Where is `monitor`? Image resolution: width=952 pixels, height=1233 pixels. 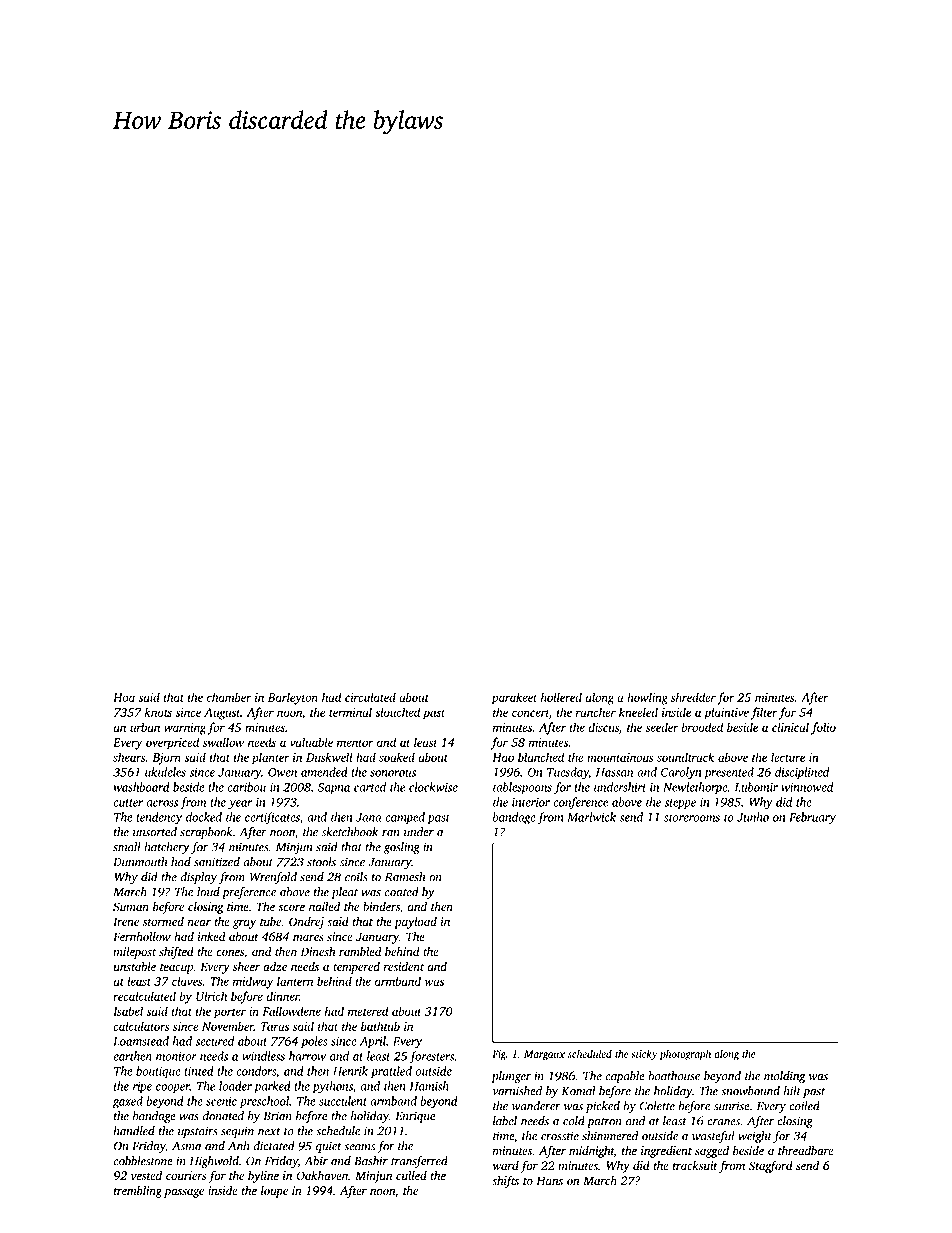
monitor is located at coordinates (176, 1056).
